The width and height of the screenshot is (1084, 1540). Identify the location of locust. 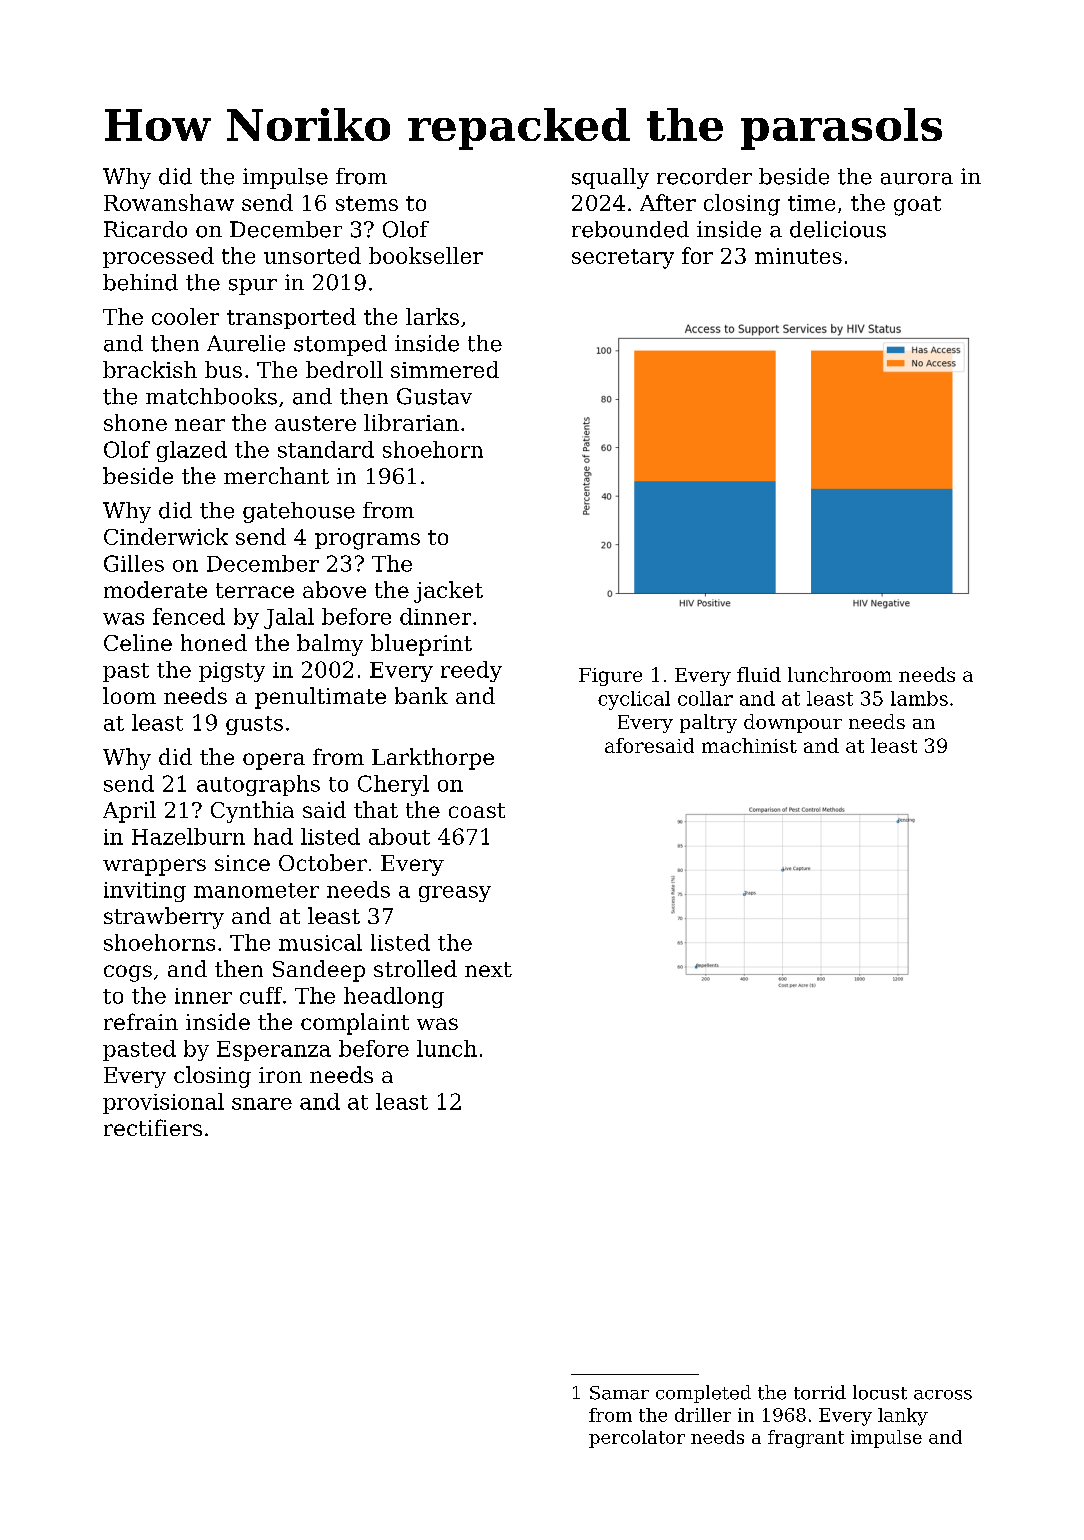
(880, 1392).
